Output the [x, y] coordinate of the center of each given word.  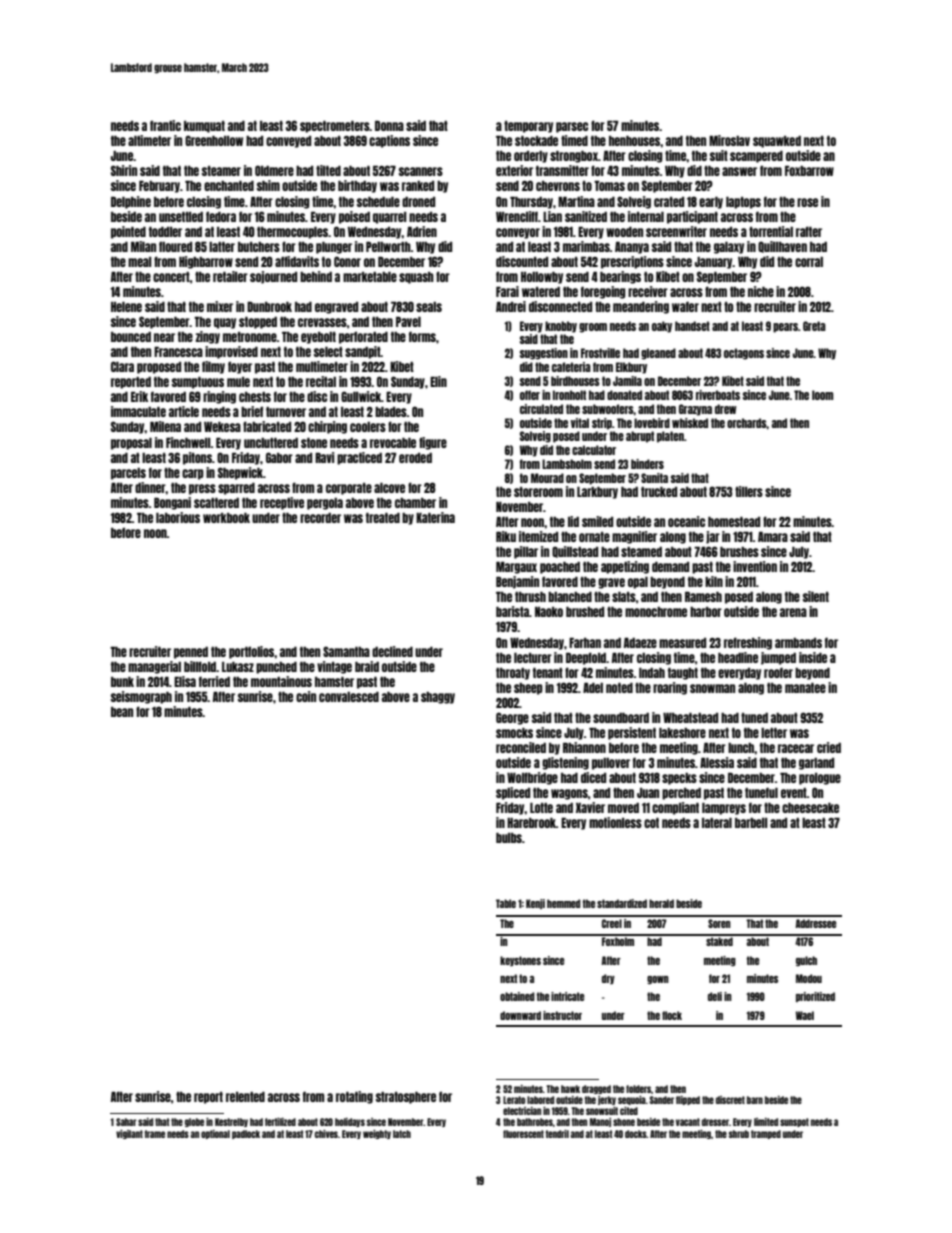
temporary [528, 127]
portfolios [251, 652]
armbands [798, 643]
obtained [517, 996]
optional [215, 1134]
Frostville [600, 353]
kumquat [204, 127]
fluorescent [523, 1134]
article [184, 411]
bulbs [509, 838]
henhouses [634, 141]
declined [392, 651]
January [714, 263]
